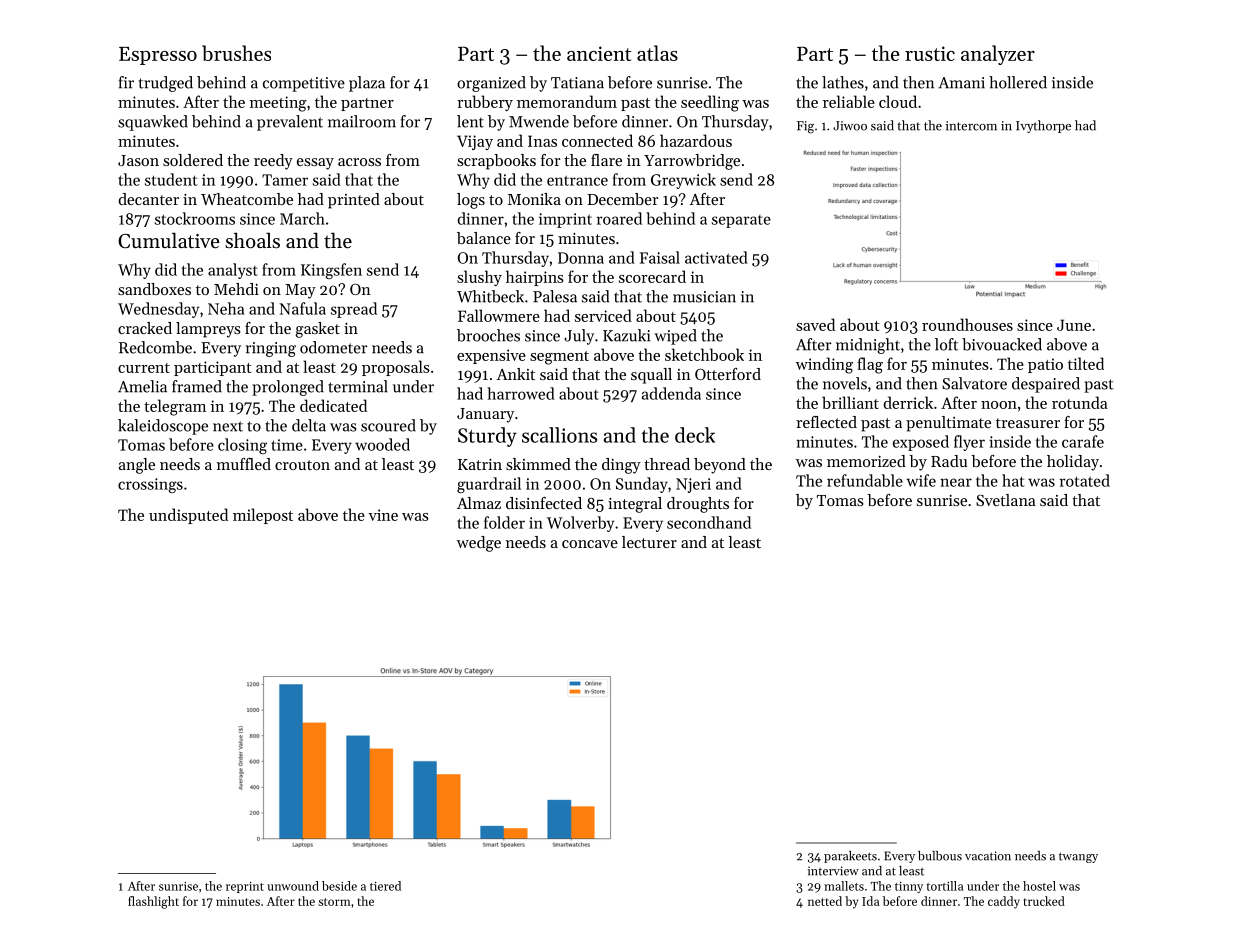  What do you see at coordinates (930, 53) in the document?
I see `rustic` at bounding box center [930, 53].
